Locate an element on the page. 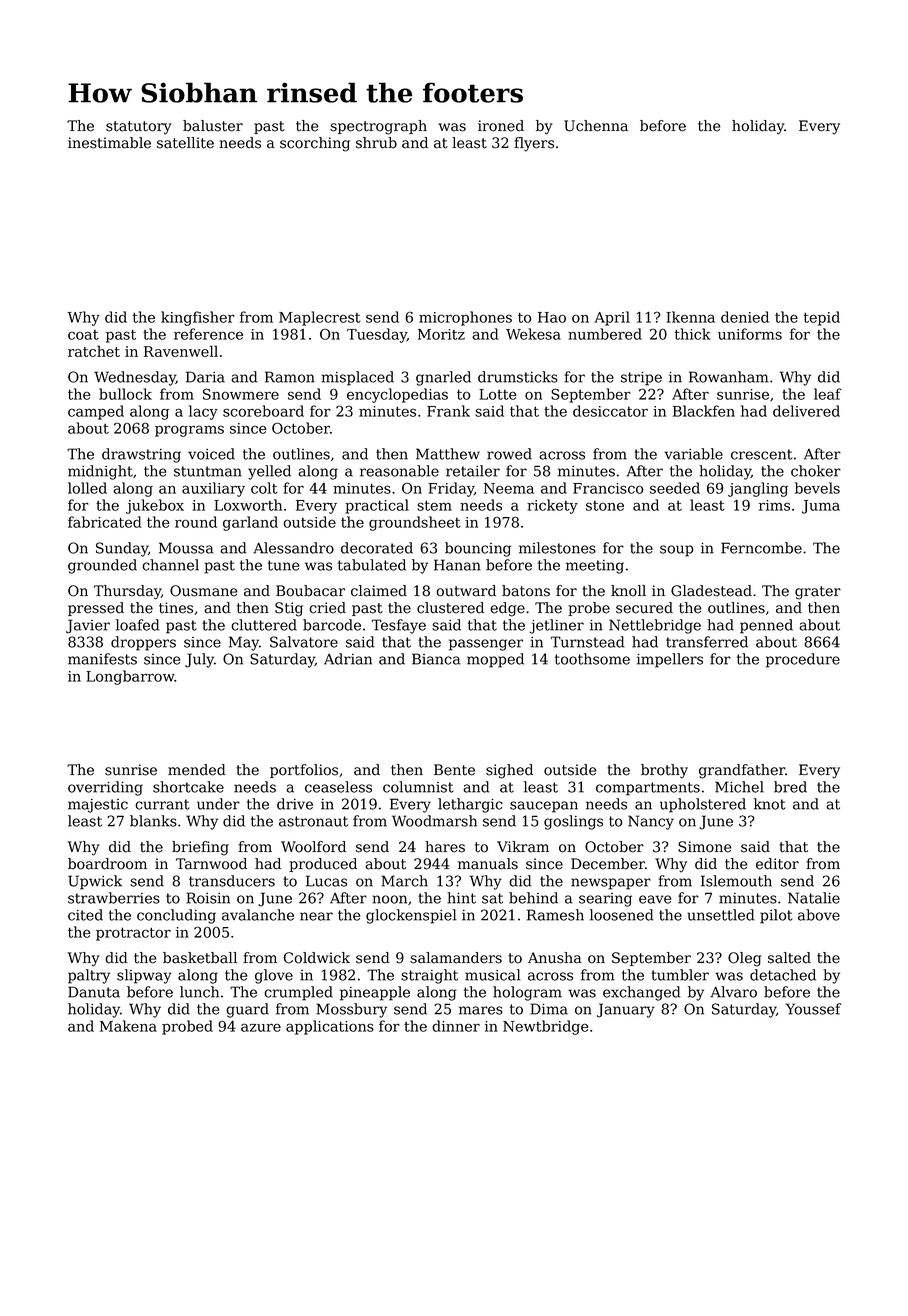  currant is located at coordinates (162, 804).
